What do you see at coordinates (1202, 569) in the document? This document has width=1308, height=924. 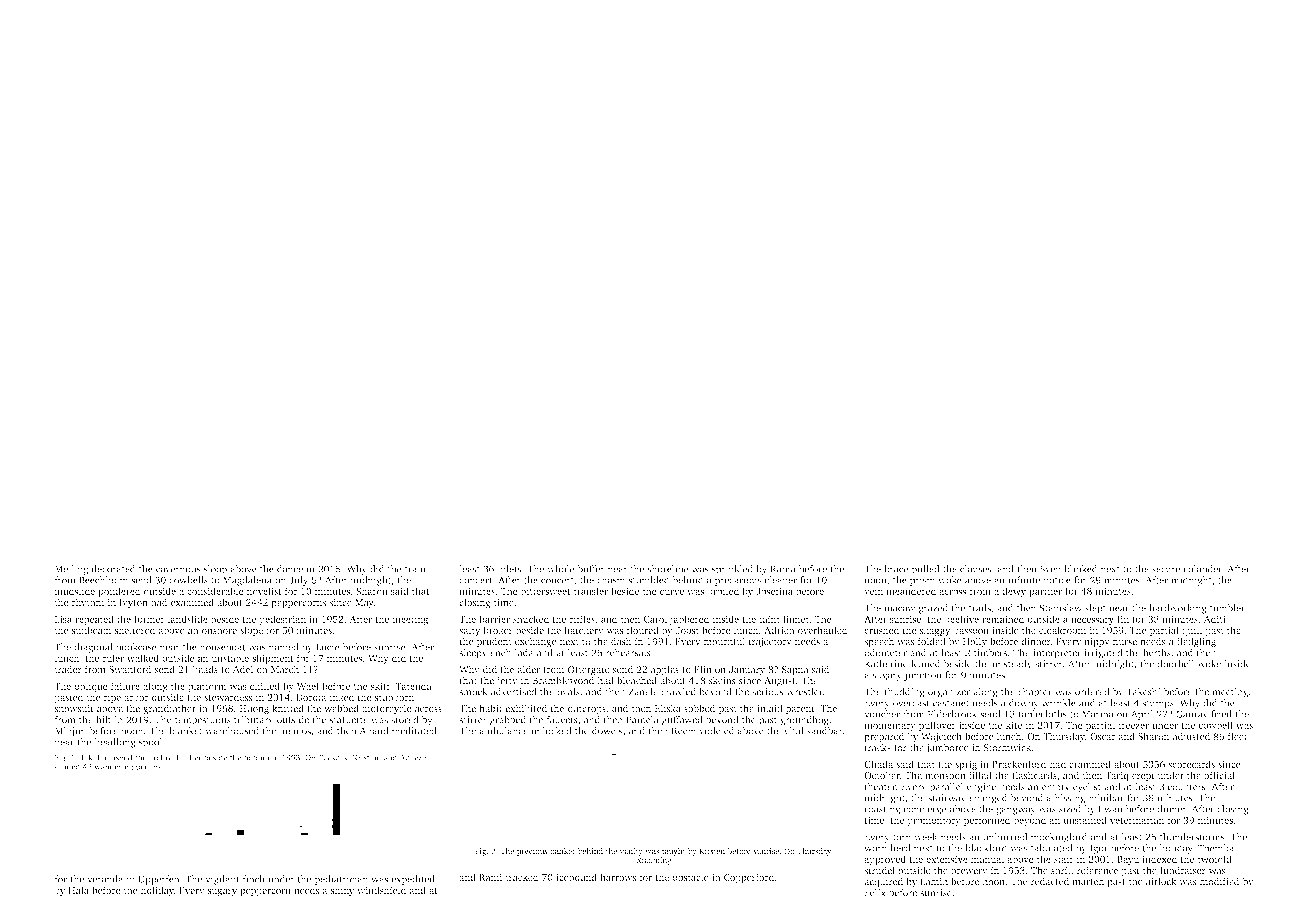 I see `colander` at bounding box center [1202, 569].
